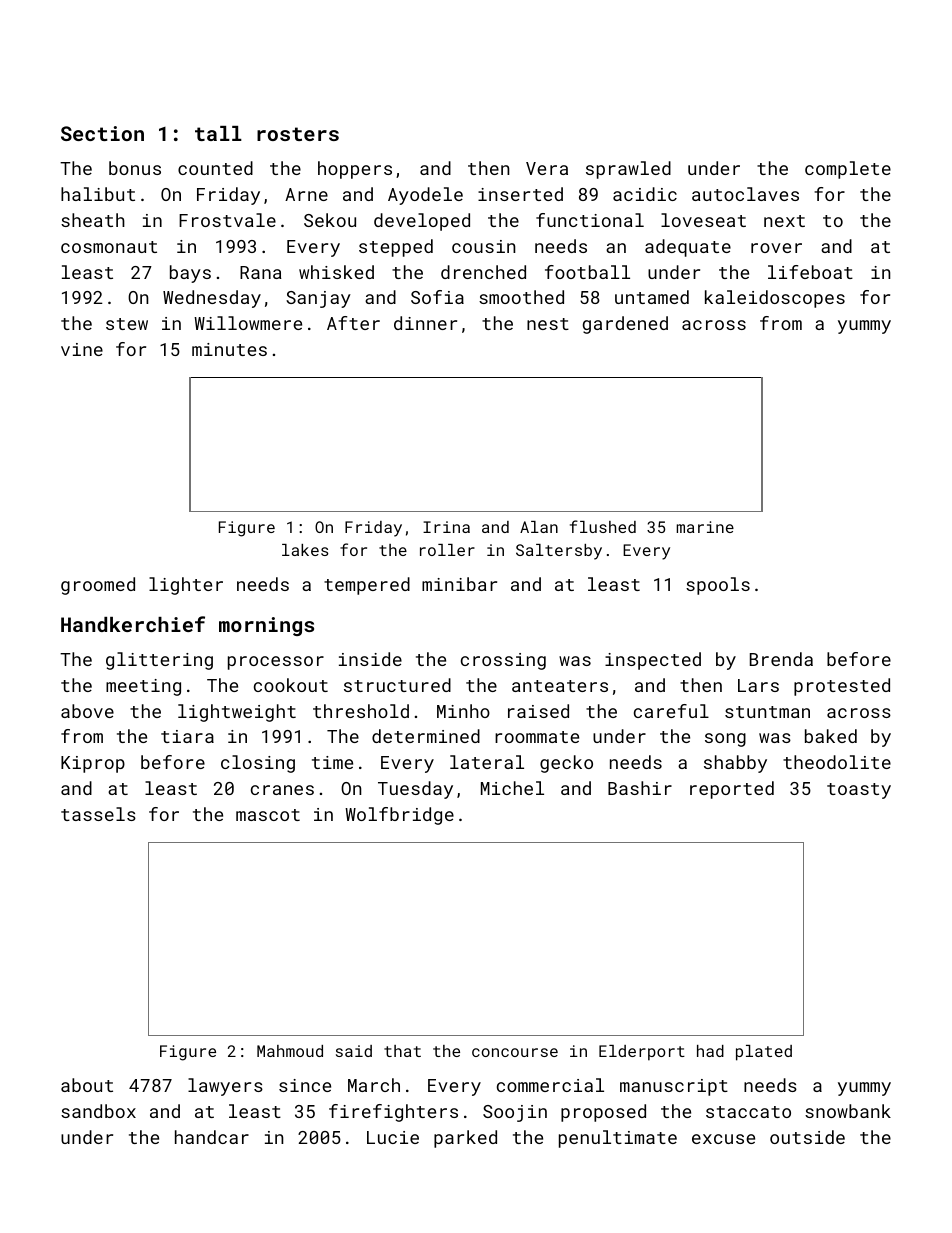 The height and width of the screenshot is (1233, 952). I want to click on snowbank, so click(848, 1111).
